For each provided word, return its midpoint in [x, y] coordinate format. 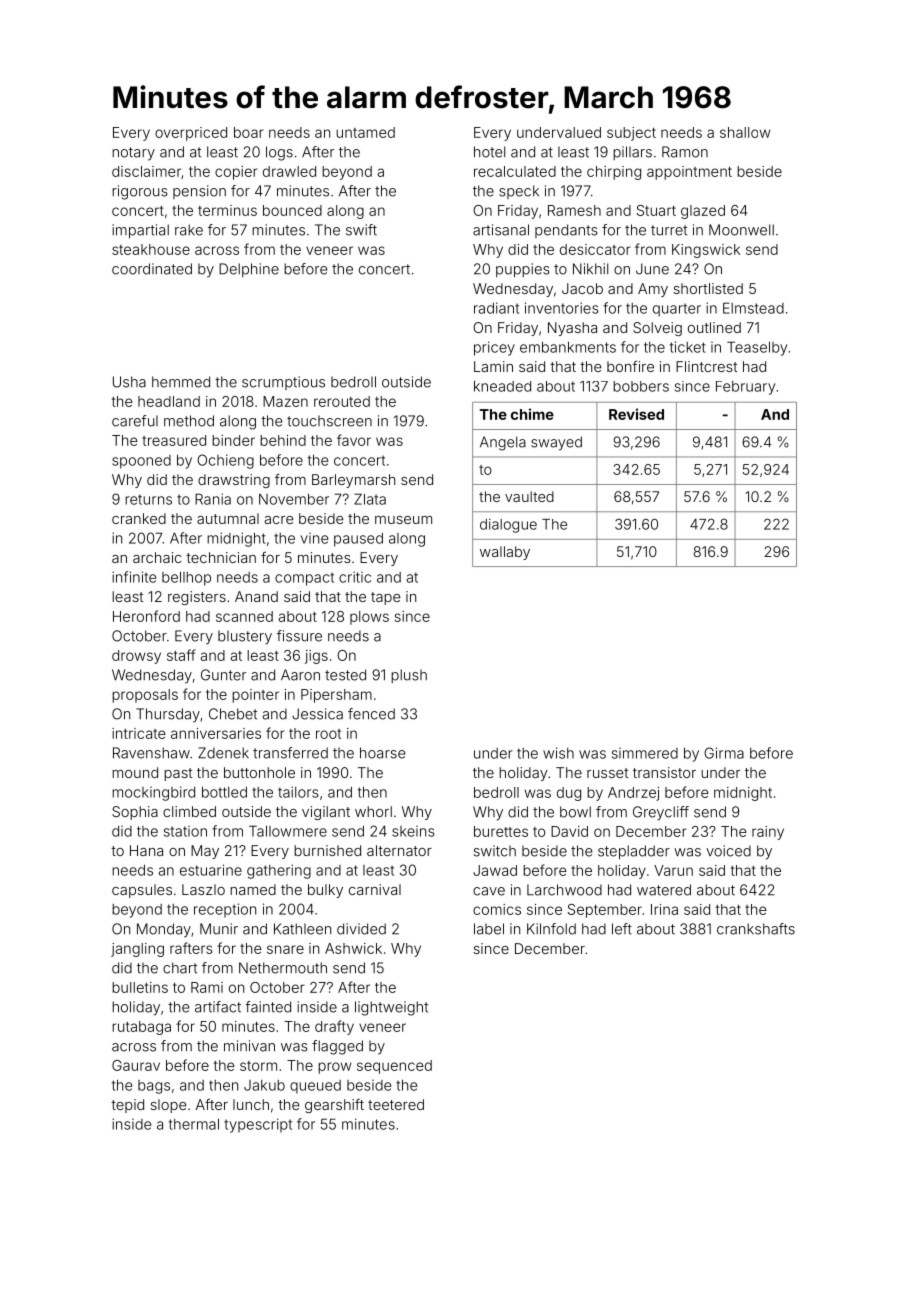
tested [345, 675]
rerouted [342, 401]
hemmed [181, 382]
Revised [636, 414]
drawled [289, 171]
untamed [365, 132]
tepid [127, 1106]
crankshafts [756, 929]
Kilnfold [551, 929]
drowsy [136, 657]
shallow [745, 132]
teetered [396, 1104]
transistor [664, 772]
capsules [142, 891]
